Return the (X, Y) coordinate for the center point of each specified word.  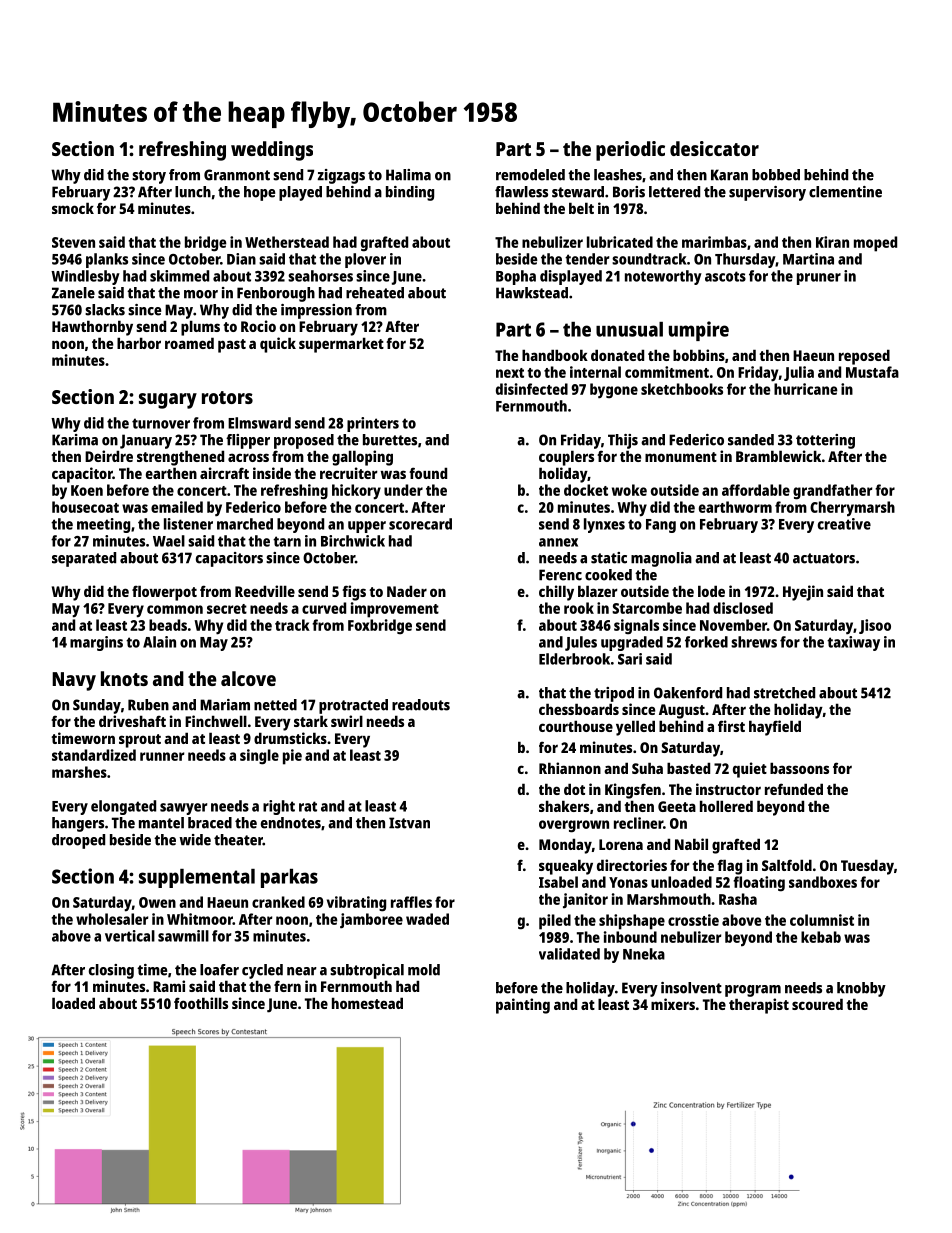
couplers (566, 458)
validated (569, 954)
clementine (845, 192)
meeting (103, 525)
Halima (408, 175)
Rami (169, 986)
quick (278, 345)
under (403, 490)
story (149, 177)
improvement (395, 610)
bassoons (799, 768)
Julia (799, 373)
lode (711, 591)
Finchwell (216, 721)
